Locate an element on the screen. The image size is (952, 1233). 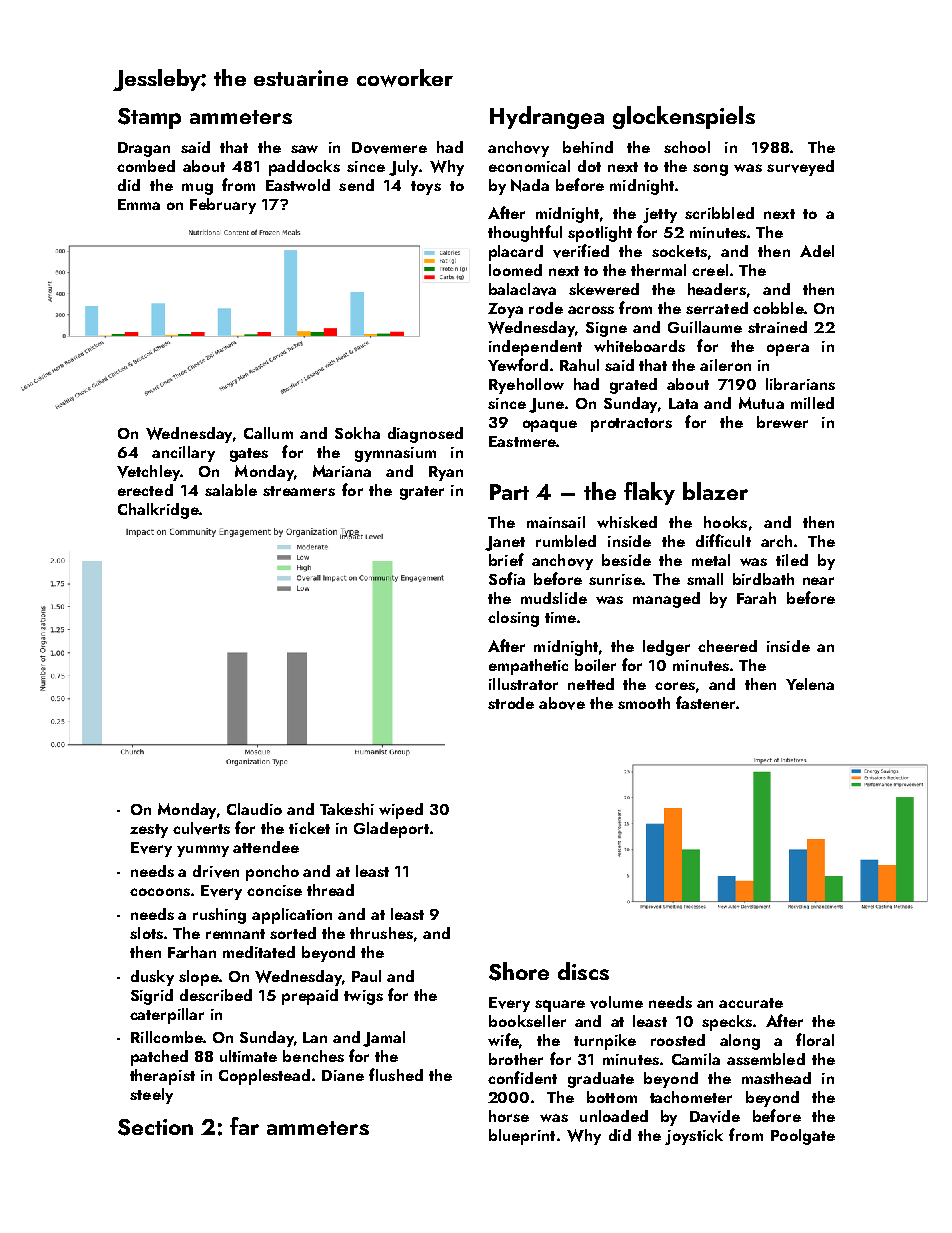
specks is located at coordinates (727, 1023).
